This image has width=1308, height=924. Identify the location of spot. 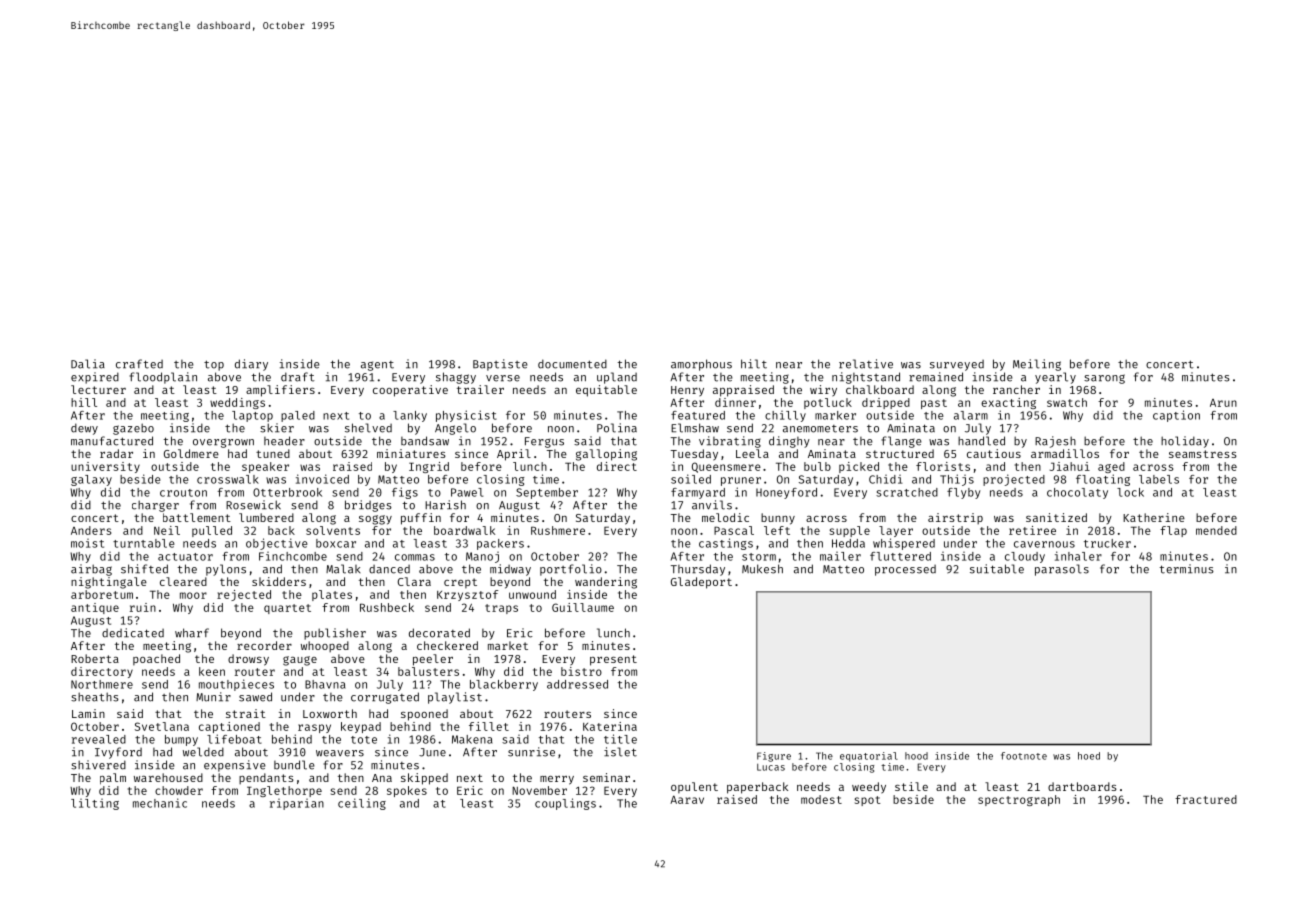
(868, 801).
